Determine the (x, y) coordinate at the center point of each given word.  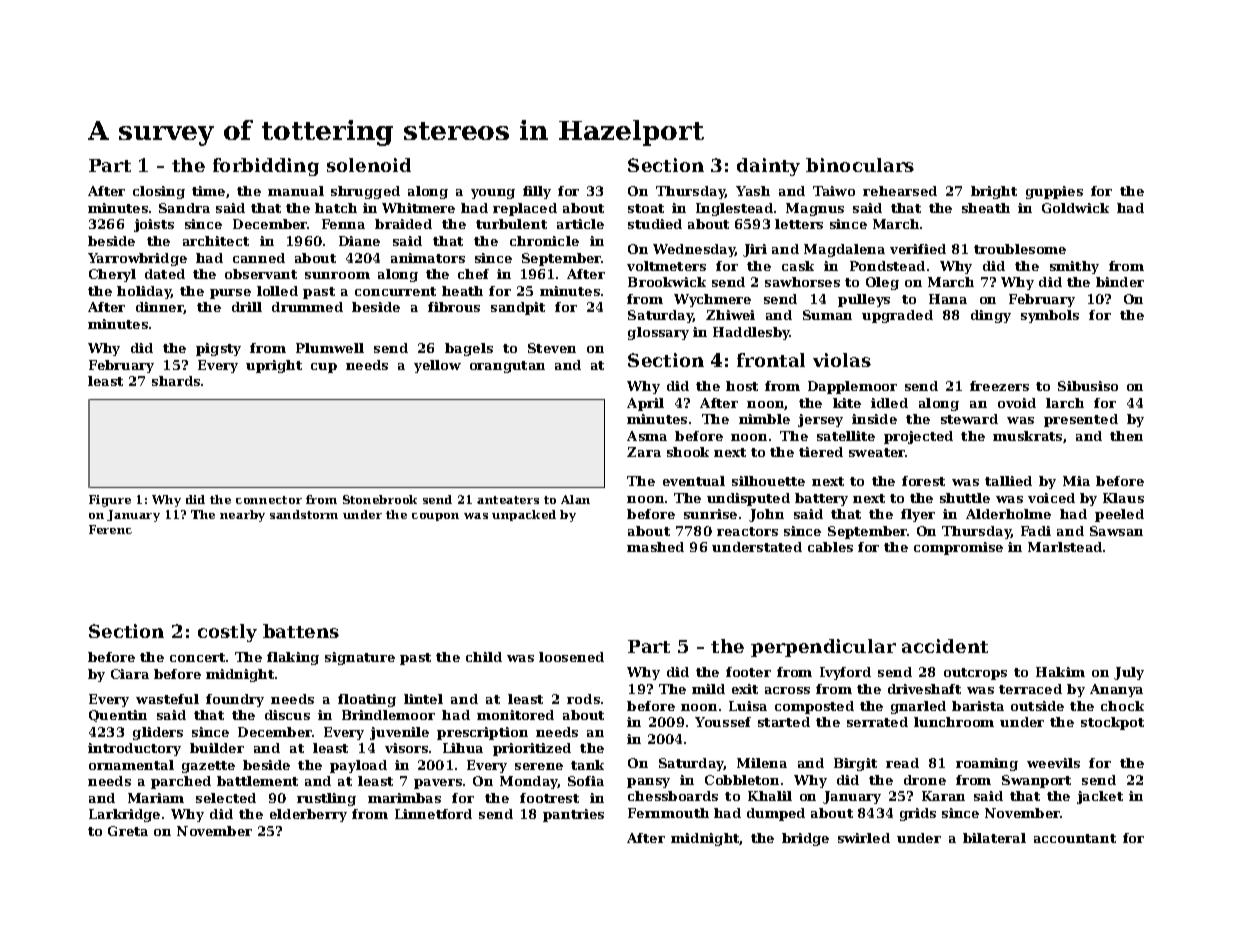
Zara (644, 452)
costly (227, 633)
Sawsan (1116, 531)
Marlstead (1065, 547)
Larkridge (124, 815)
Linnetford (433, 814)
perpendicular (823, 648)
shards (176, 381)
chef (473, 274)
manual (296, 191)
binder (1120, 282)
